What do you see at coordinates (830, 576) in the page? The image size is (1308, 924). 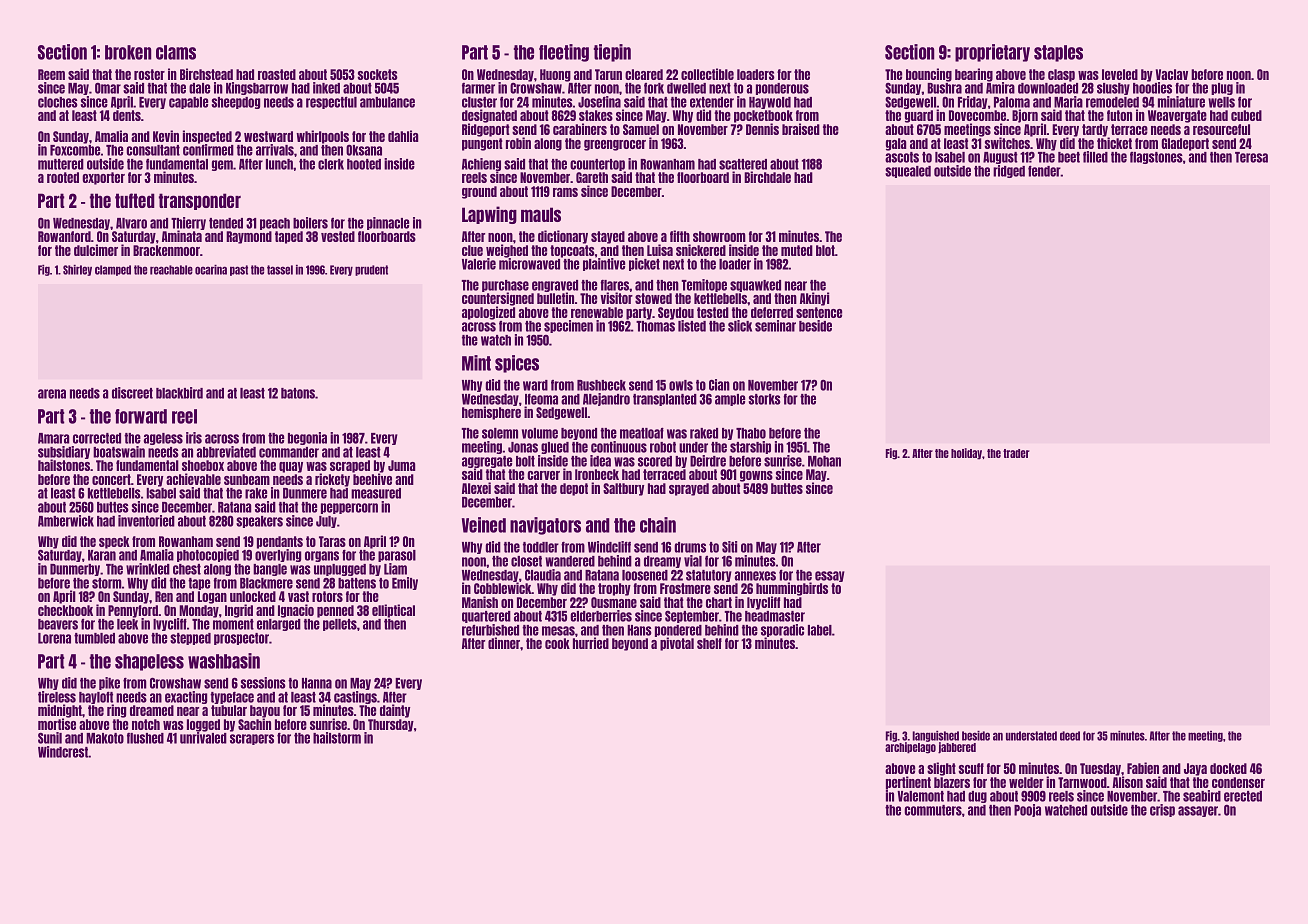 I see `essay` at bounding box center [830, 576].
